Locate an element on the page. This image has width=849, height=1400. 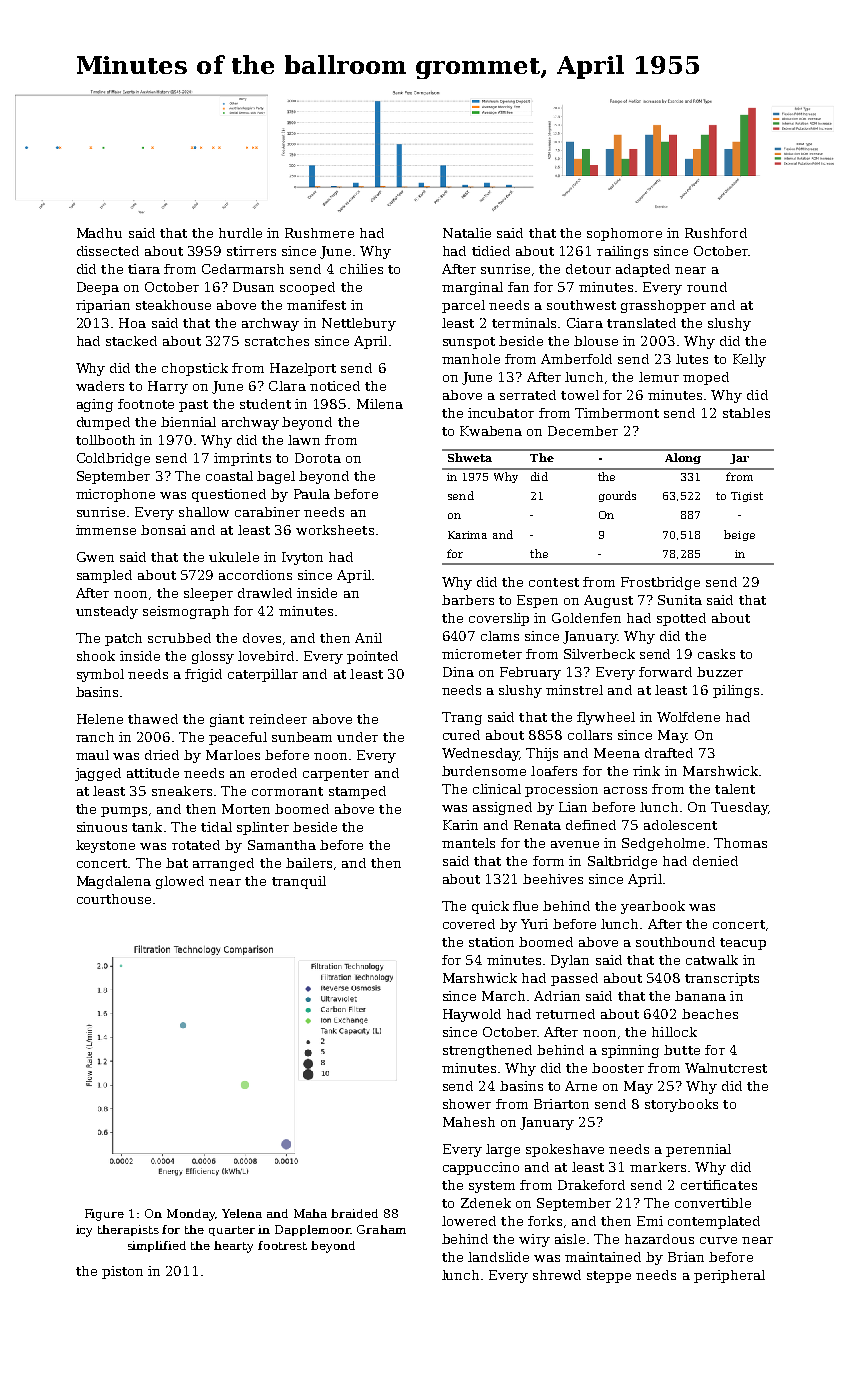
rotated is located at coordinates (196, 845).
